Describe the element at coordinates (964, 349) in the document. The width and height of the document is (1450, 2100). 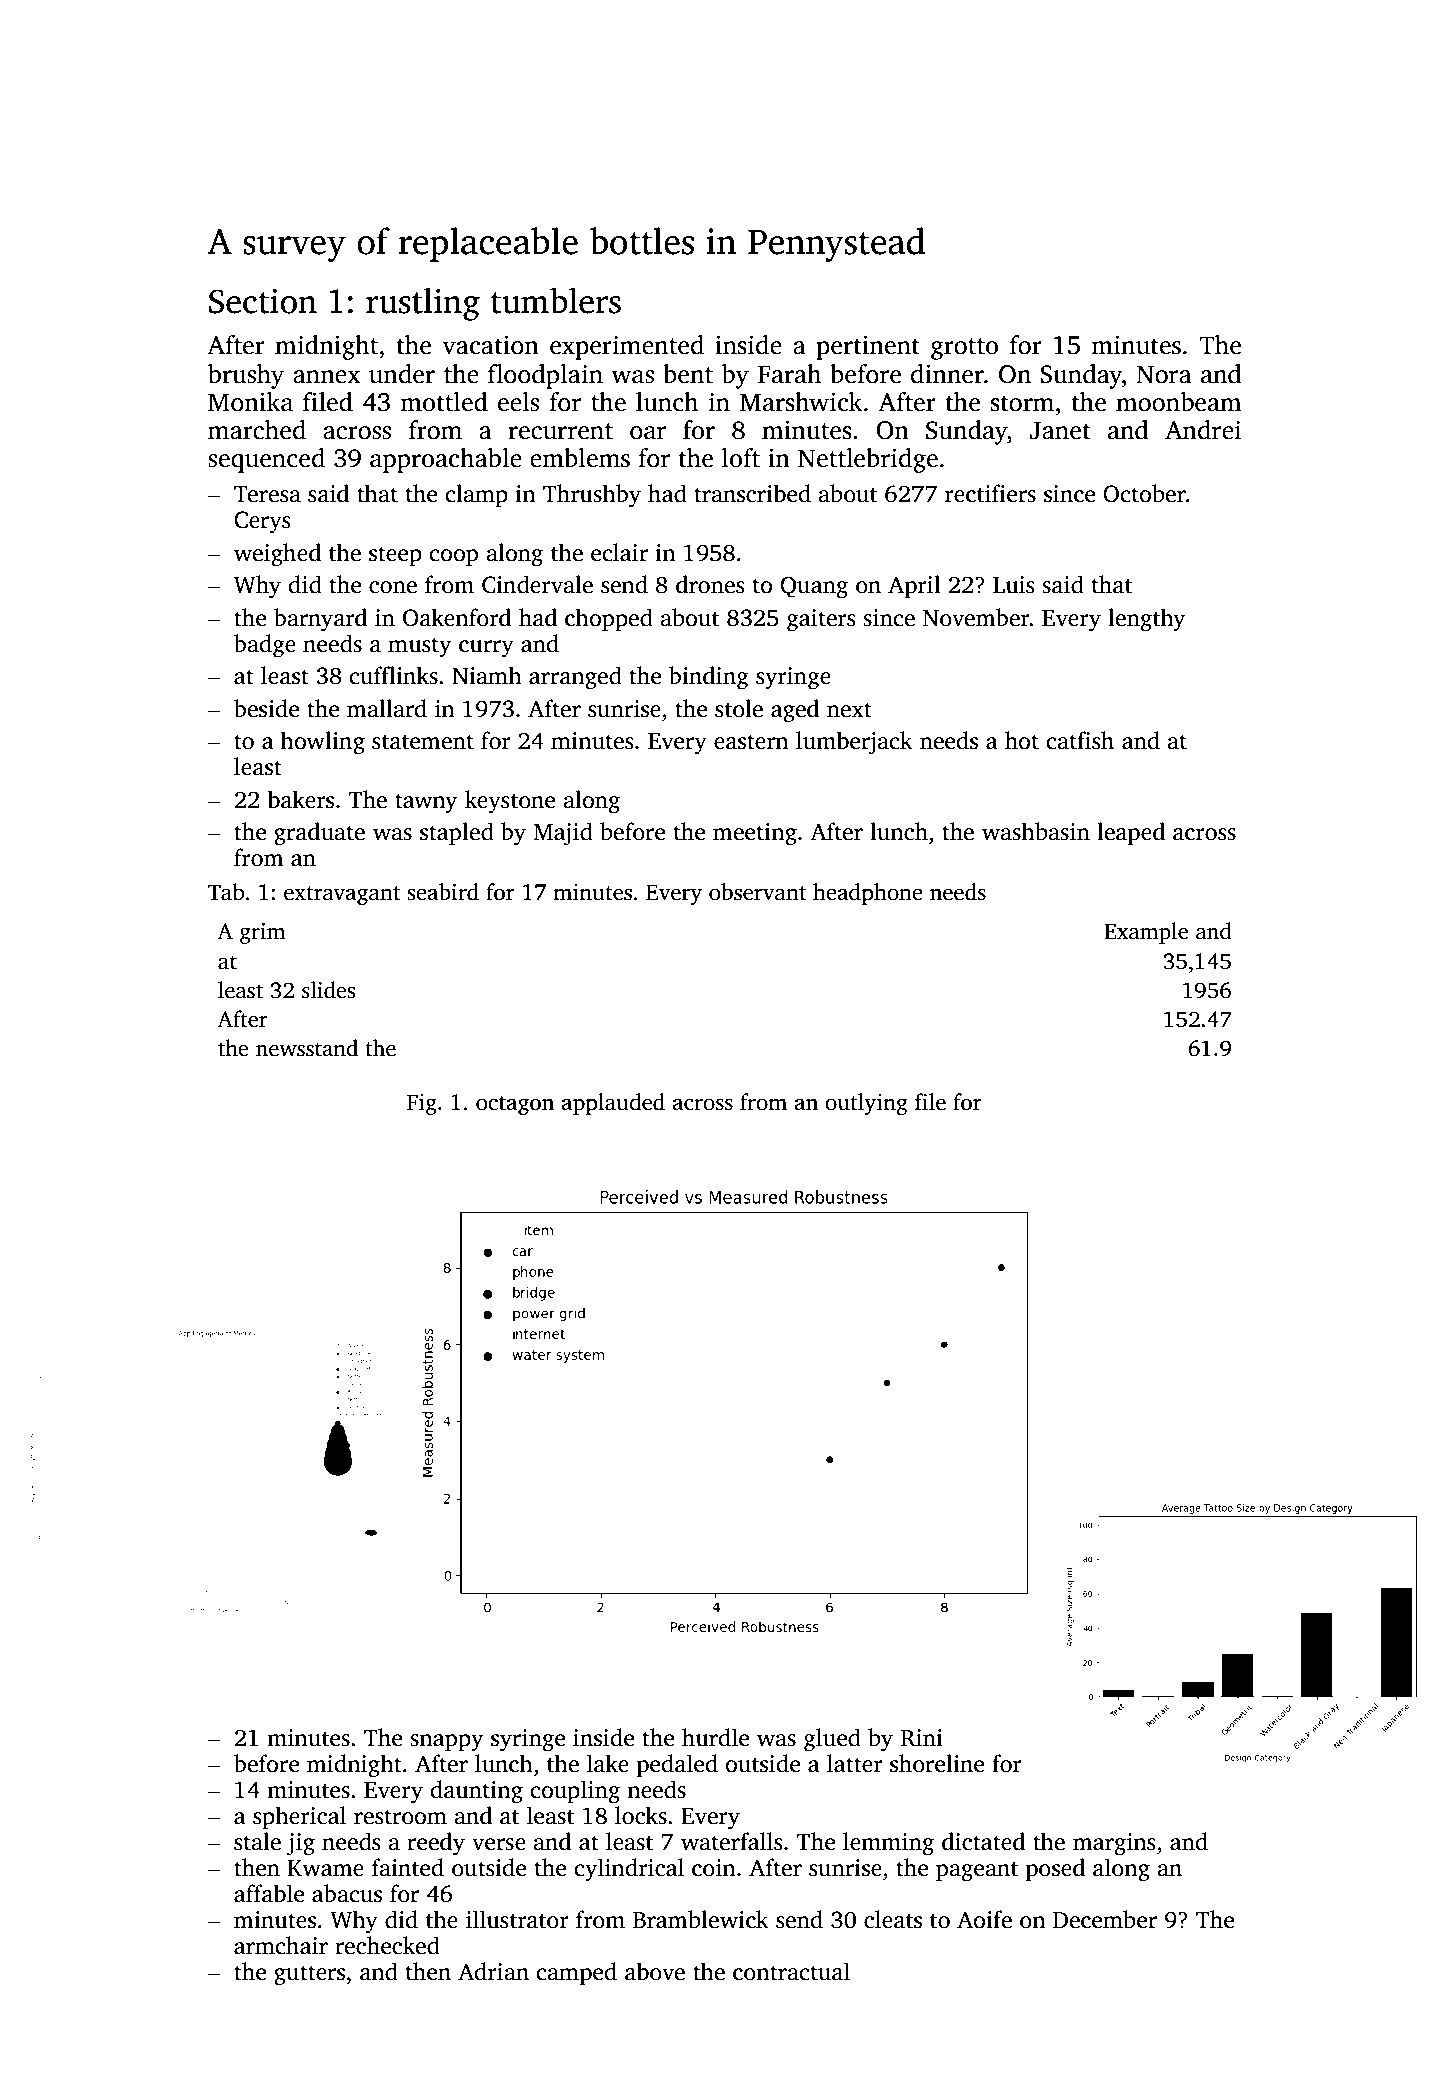
I see `grotto` at that location.
